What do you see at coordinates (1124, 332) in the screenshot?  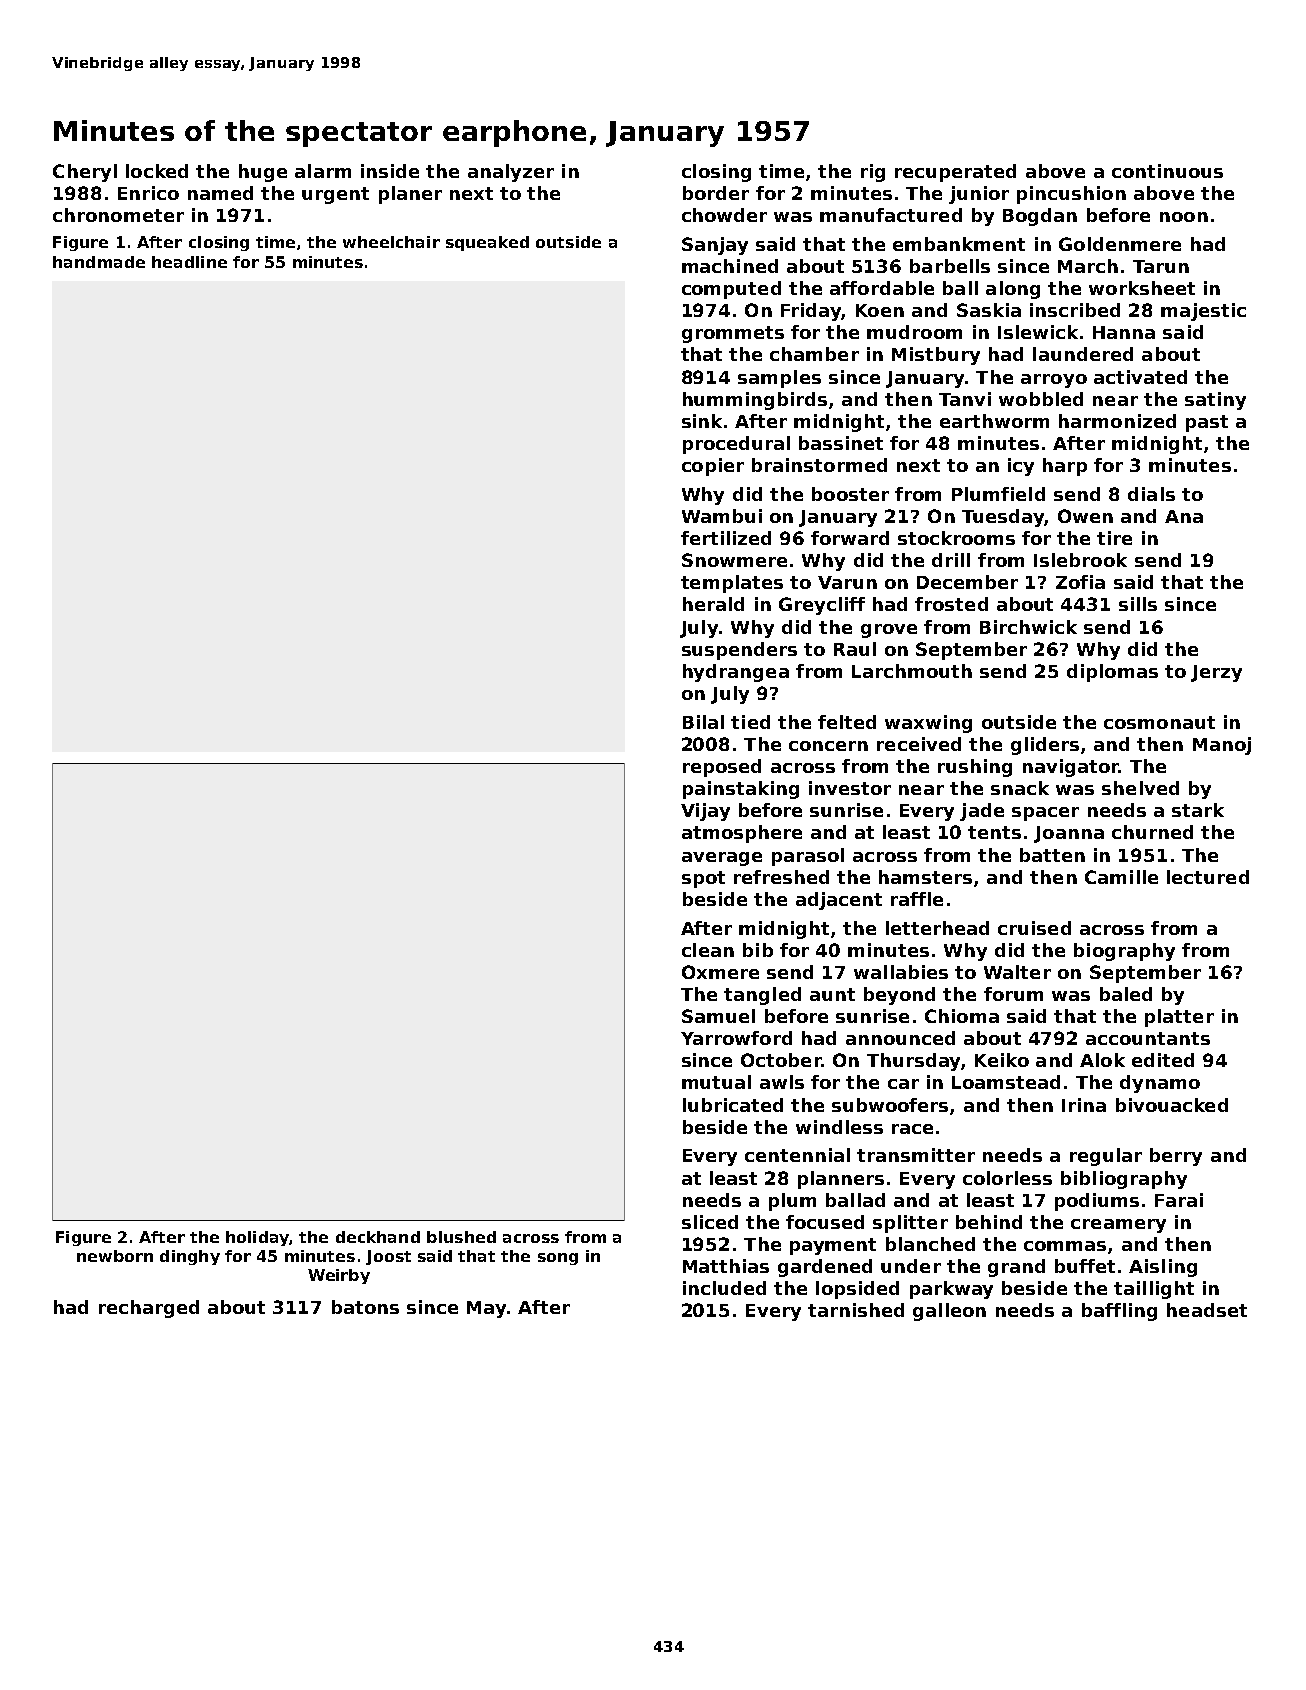 I see `Hanna` at bounding box center [1124, 332].
